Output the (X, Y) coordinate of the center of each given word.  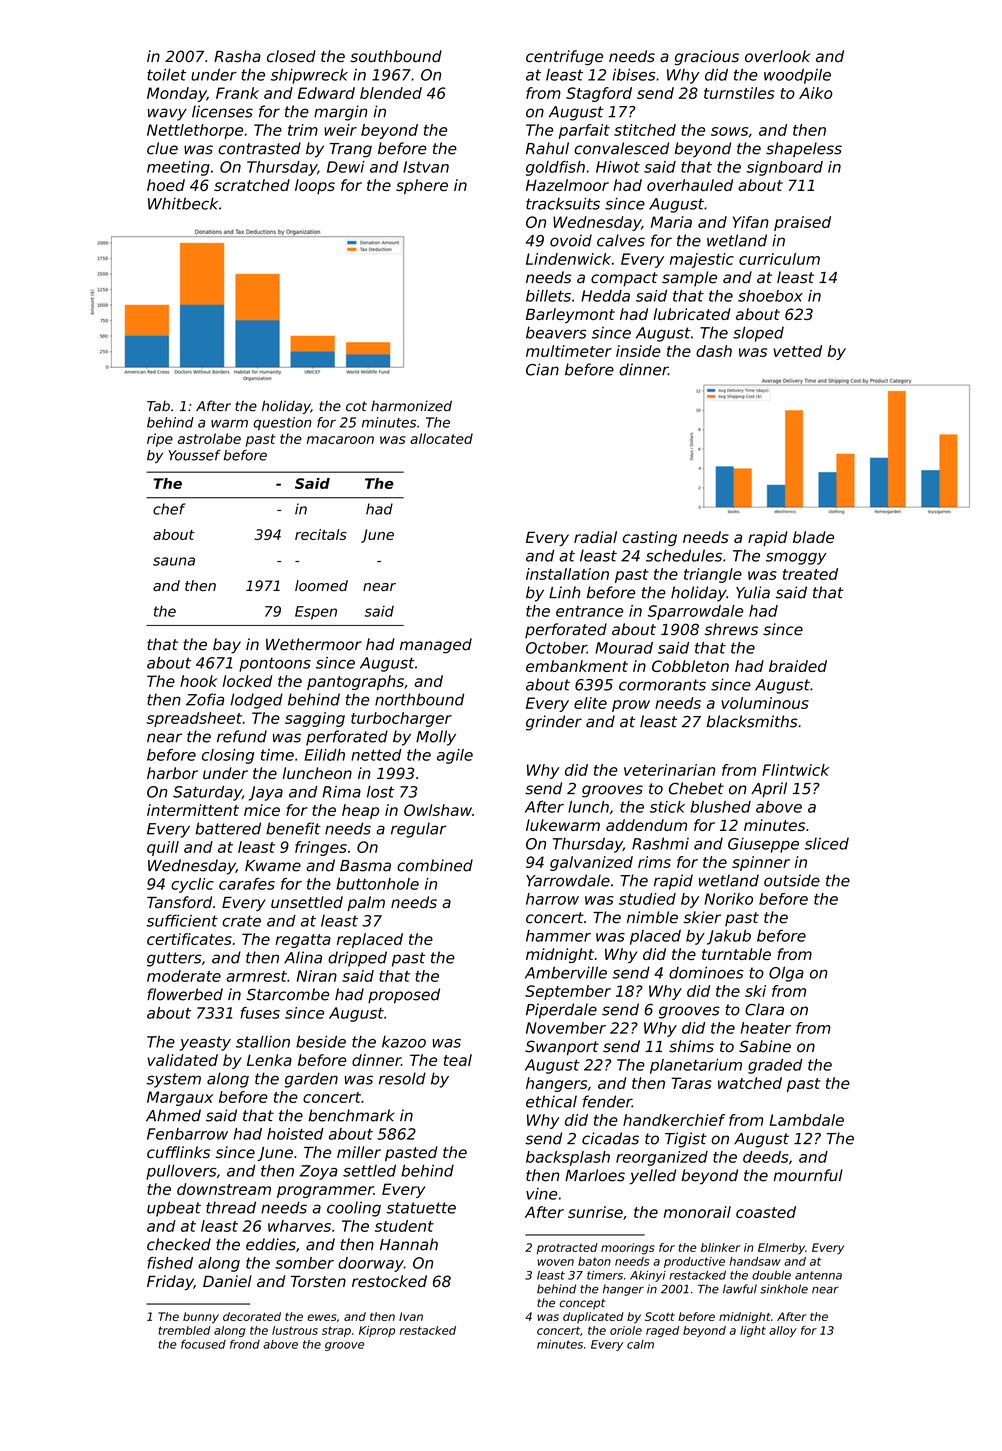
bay (227, 646)
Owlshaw (438, 810)
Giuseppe (763, 845)
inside (638, 351)
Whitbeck (183, 203)
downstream (224, 1189)
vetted (797, 351)
